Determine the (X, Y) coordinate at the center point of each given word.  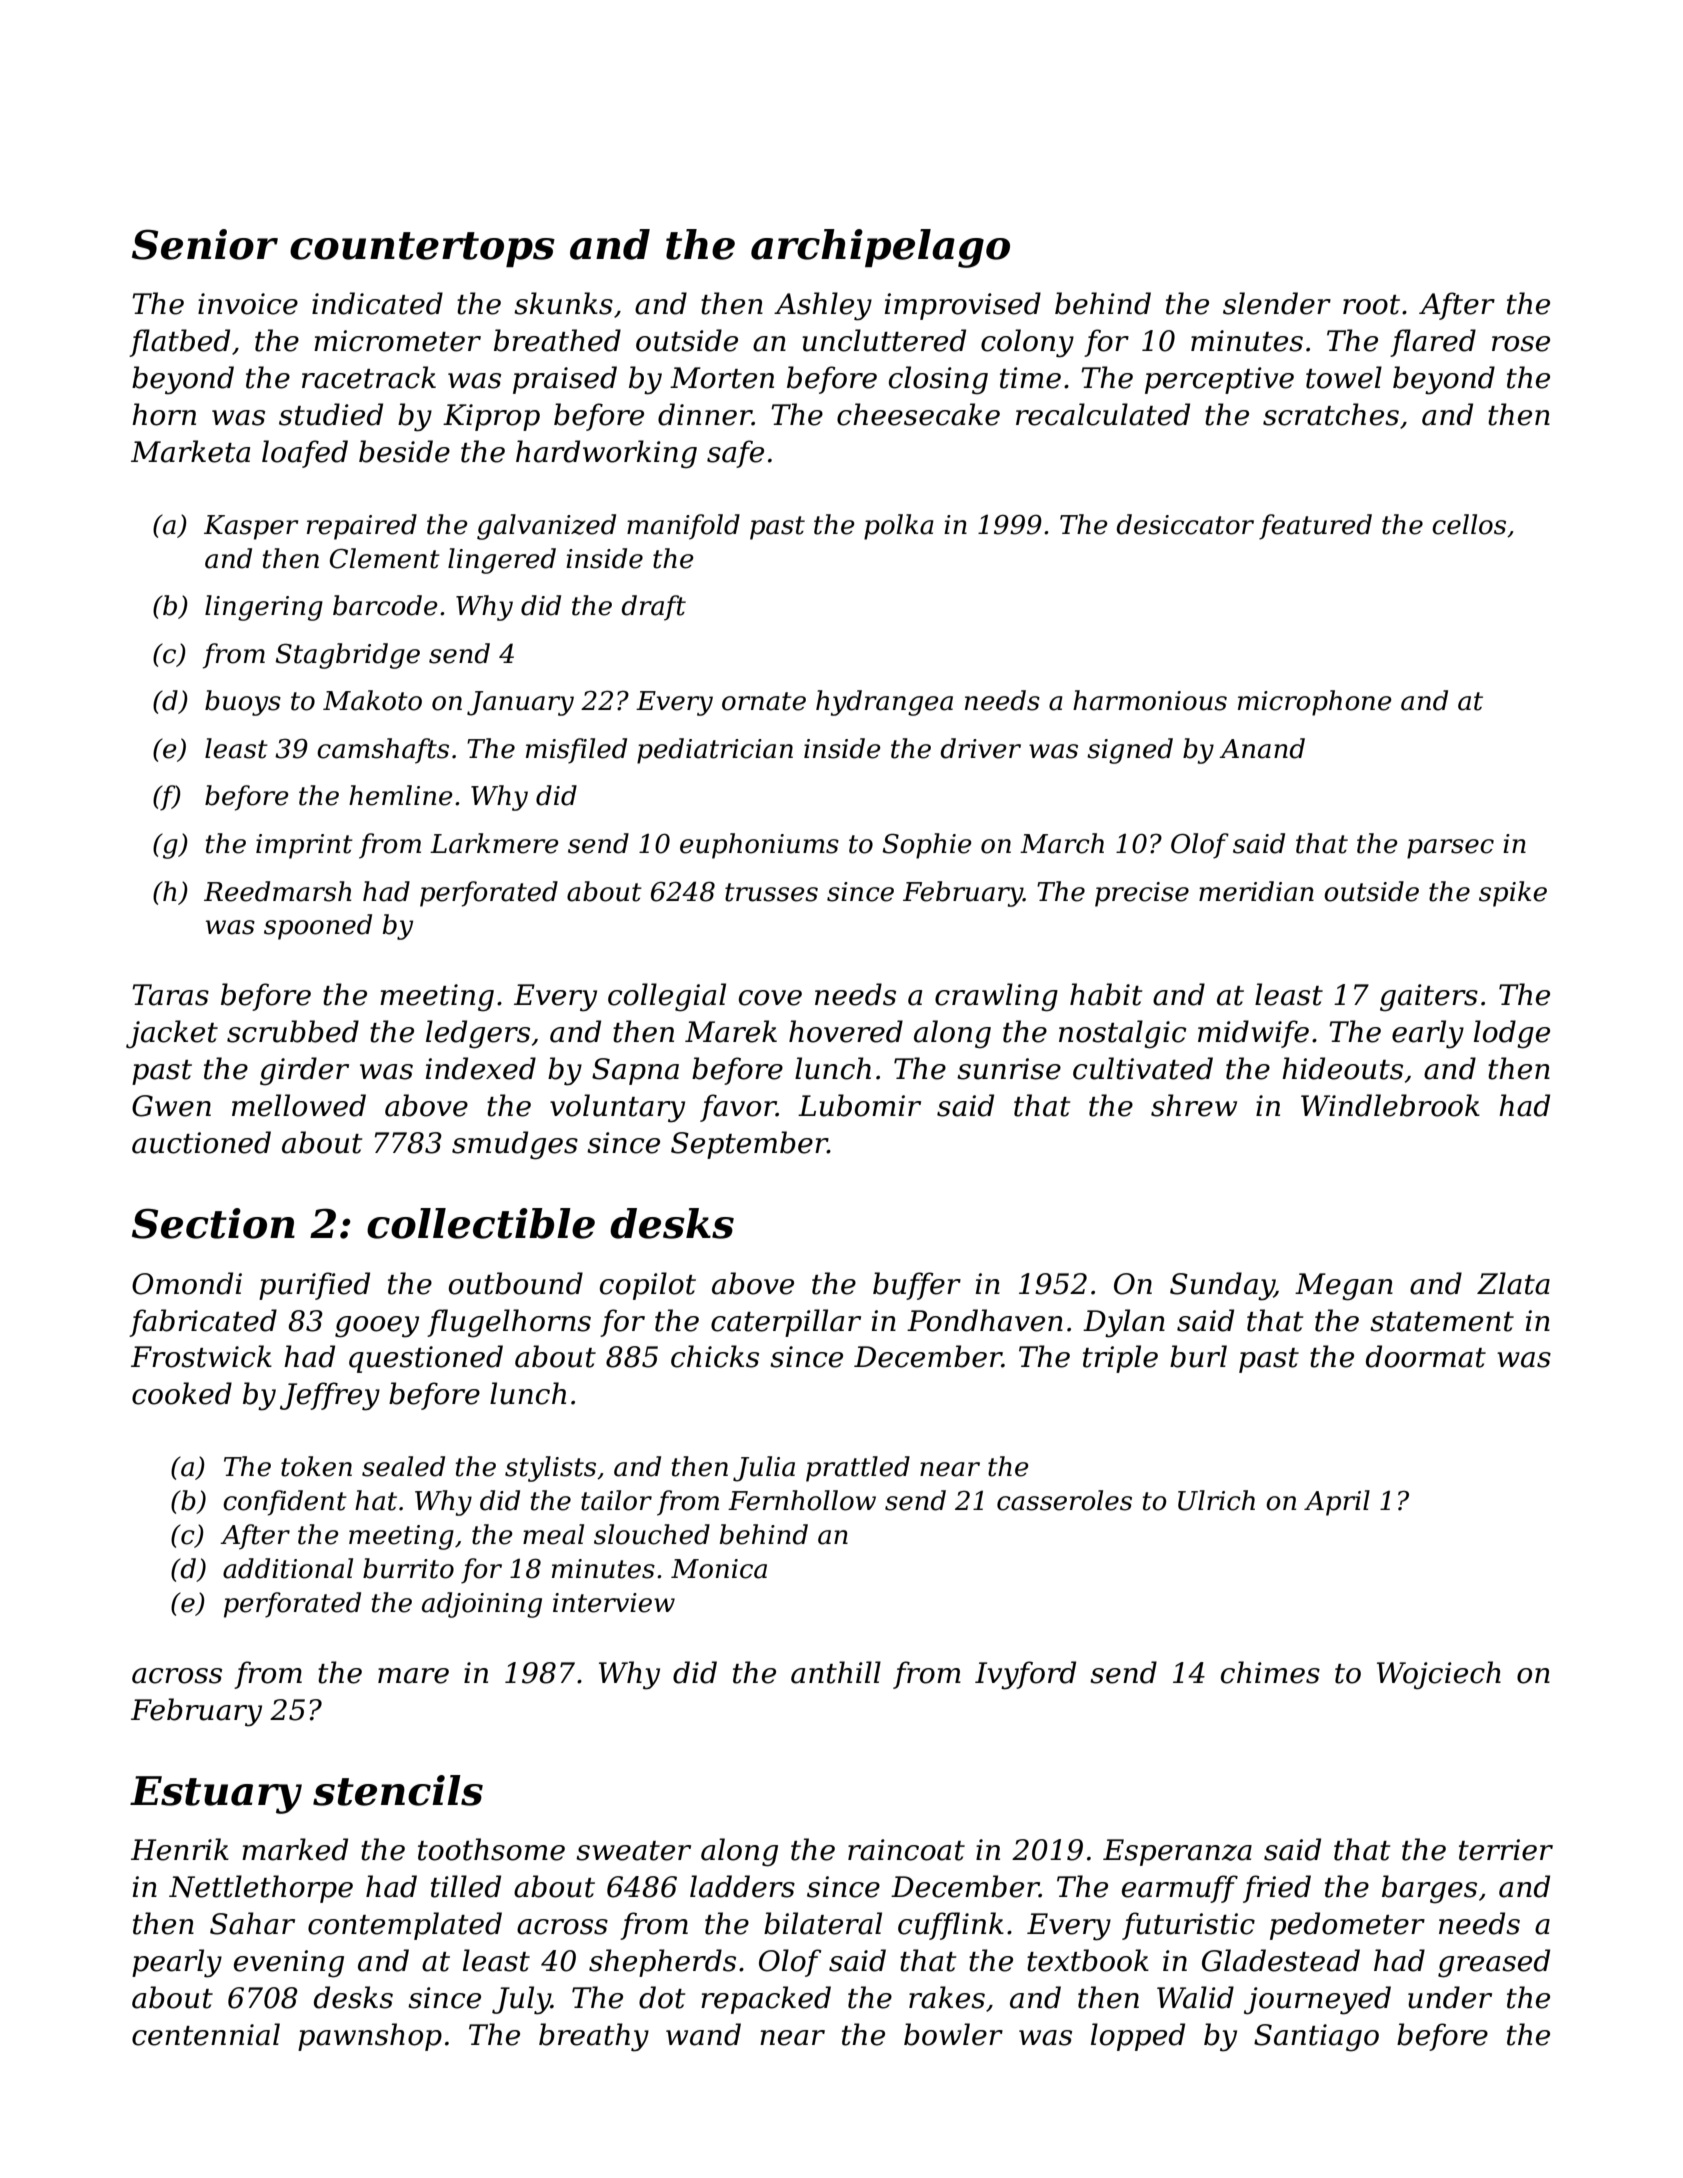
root (1371, 305)
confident (285, 1503)
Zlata (1513, 1283)
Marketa (190, 451)
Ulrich (1216, 1500)
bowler (953, 2034)
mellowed (299, 1105)
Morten (722, 378)
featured (1315, 527)
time (1030, 378)
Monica (719, 1569)
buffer (917, 1286)
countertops (422, 249)
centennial (206, 2034)
